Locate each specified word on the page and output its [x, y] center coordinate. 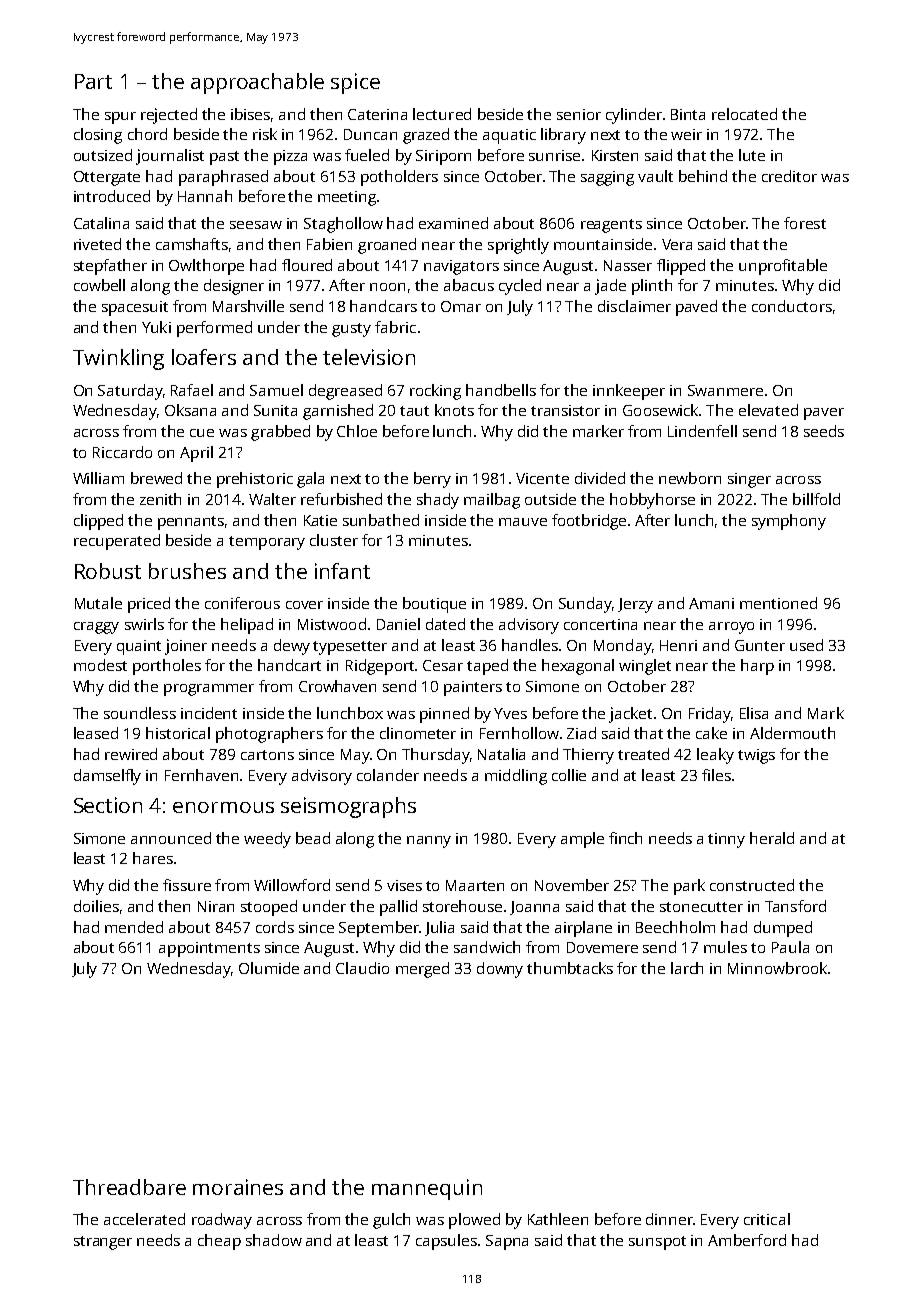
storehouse [462, 906]
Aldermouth [792, 733]
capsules [446, 1242]
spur [120, 118]
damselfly [107, 777]
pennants [191, 523]
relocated [744, 114]
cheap [219, 1242]
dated [445, 624]
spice [355, 83]
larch [687, 968]
